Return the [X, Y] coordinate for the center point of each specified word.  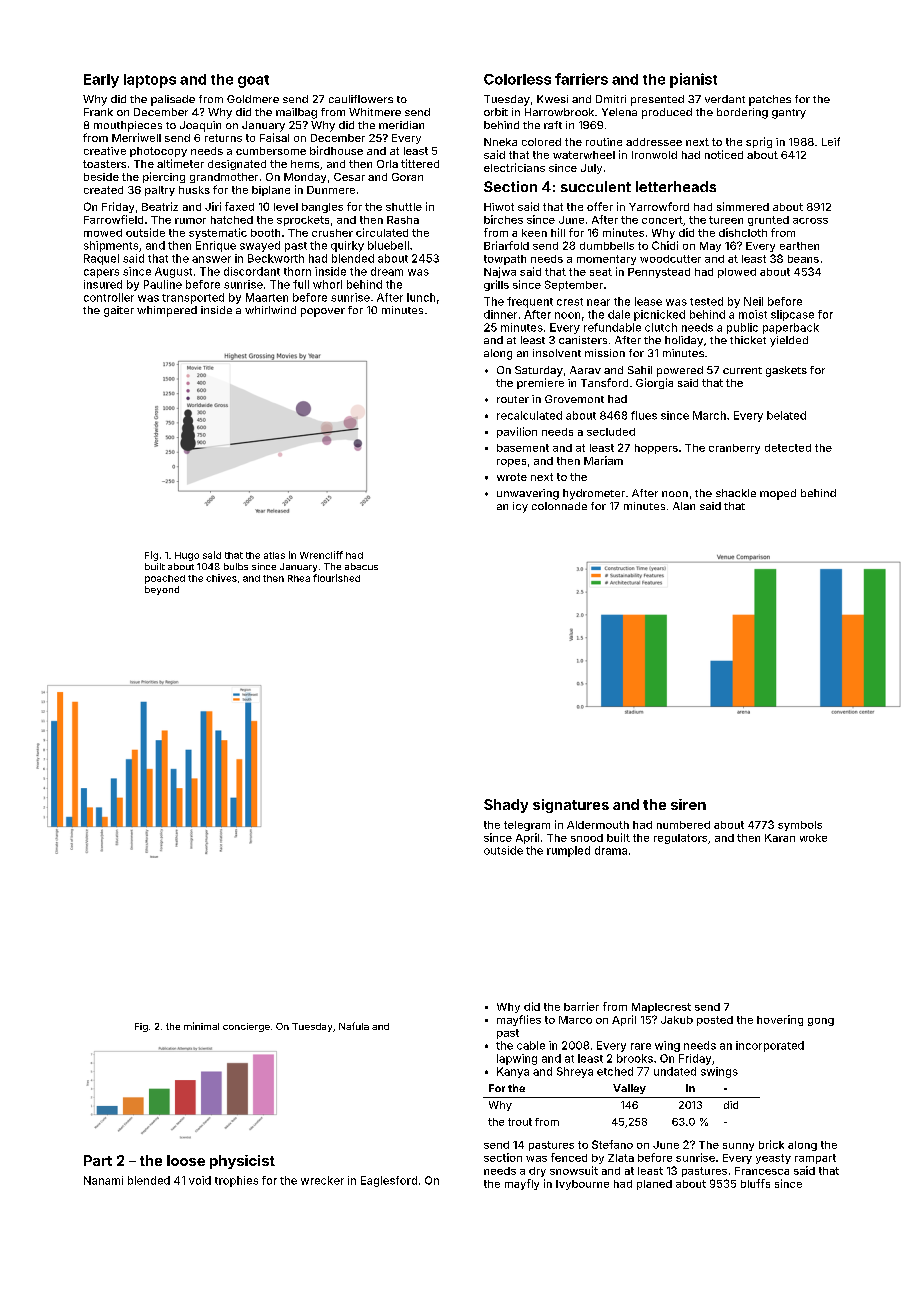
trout [520, 1122]
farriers [581, 79]
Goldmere [253, 99]
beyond [162, 590]
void [200, 1180]
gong [821, 1022]
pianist [693, 80]
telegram [527, 826]
